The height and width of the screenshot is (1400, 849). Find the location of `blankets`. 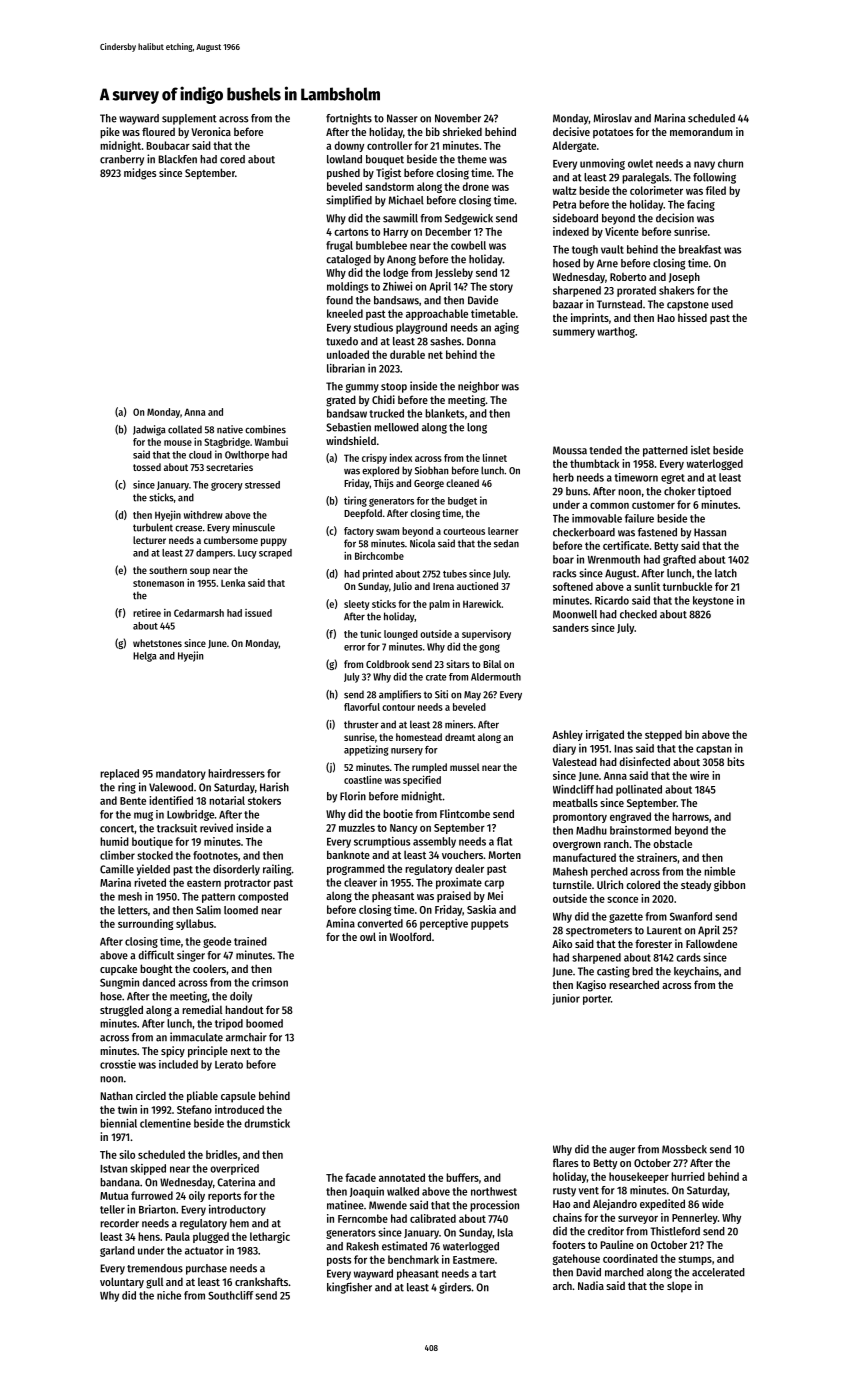

blankets is located at coordinates (444, 413).
